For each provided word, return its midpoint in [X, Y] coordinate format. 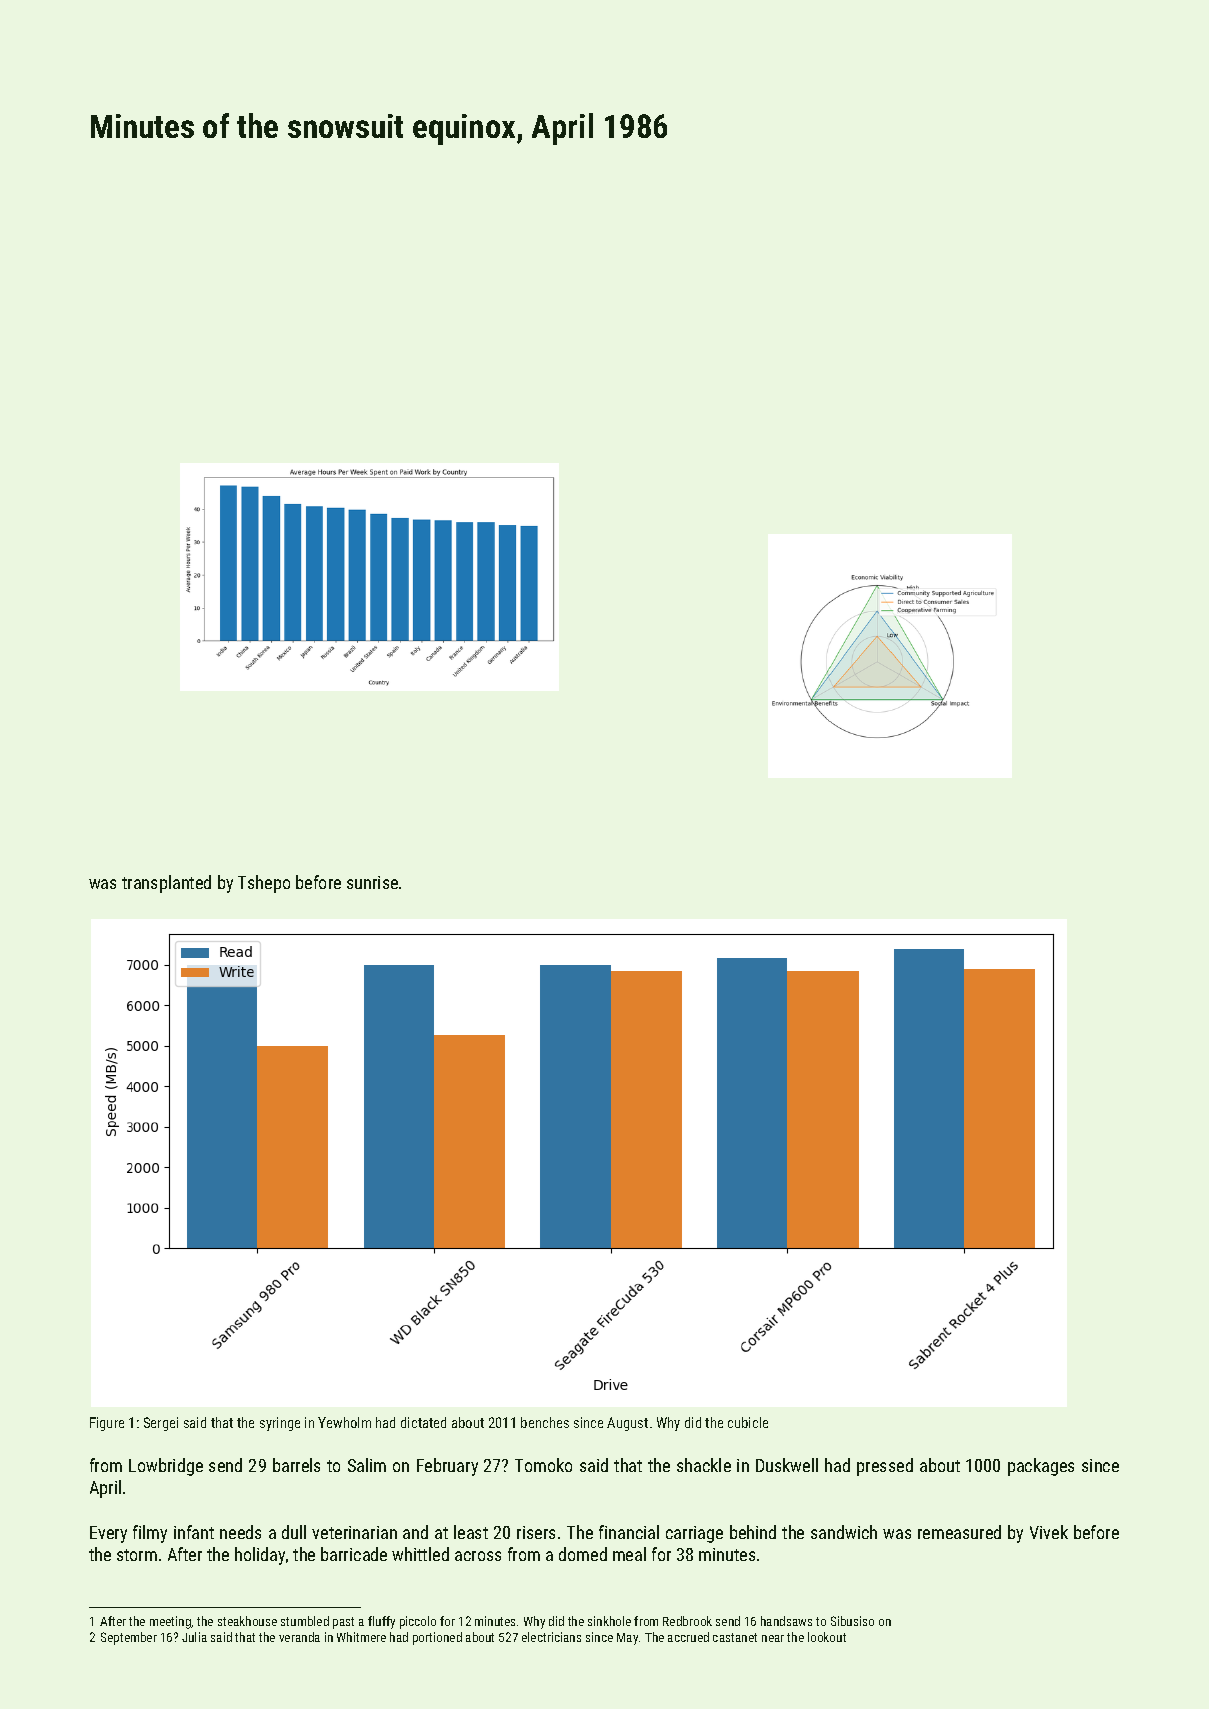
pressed [885, 1467]
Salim [367, 1465]
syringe [280, 1424]
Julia [194, 1637]
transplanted [166, 884]
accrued [688, 1637]
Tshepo [264, 884]
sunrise [372, 882]
